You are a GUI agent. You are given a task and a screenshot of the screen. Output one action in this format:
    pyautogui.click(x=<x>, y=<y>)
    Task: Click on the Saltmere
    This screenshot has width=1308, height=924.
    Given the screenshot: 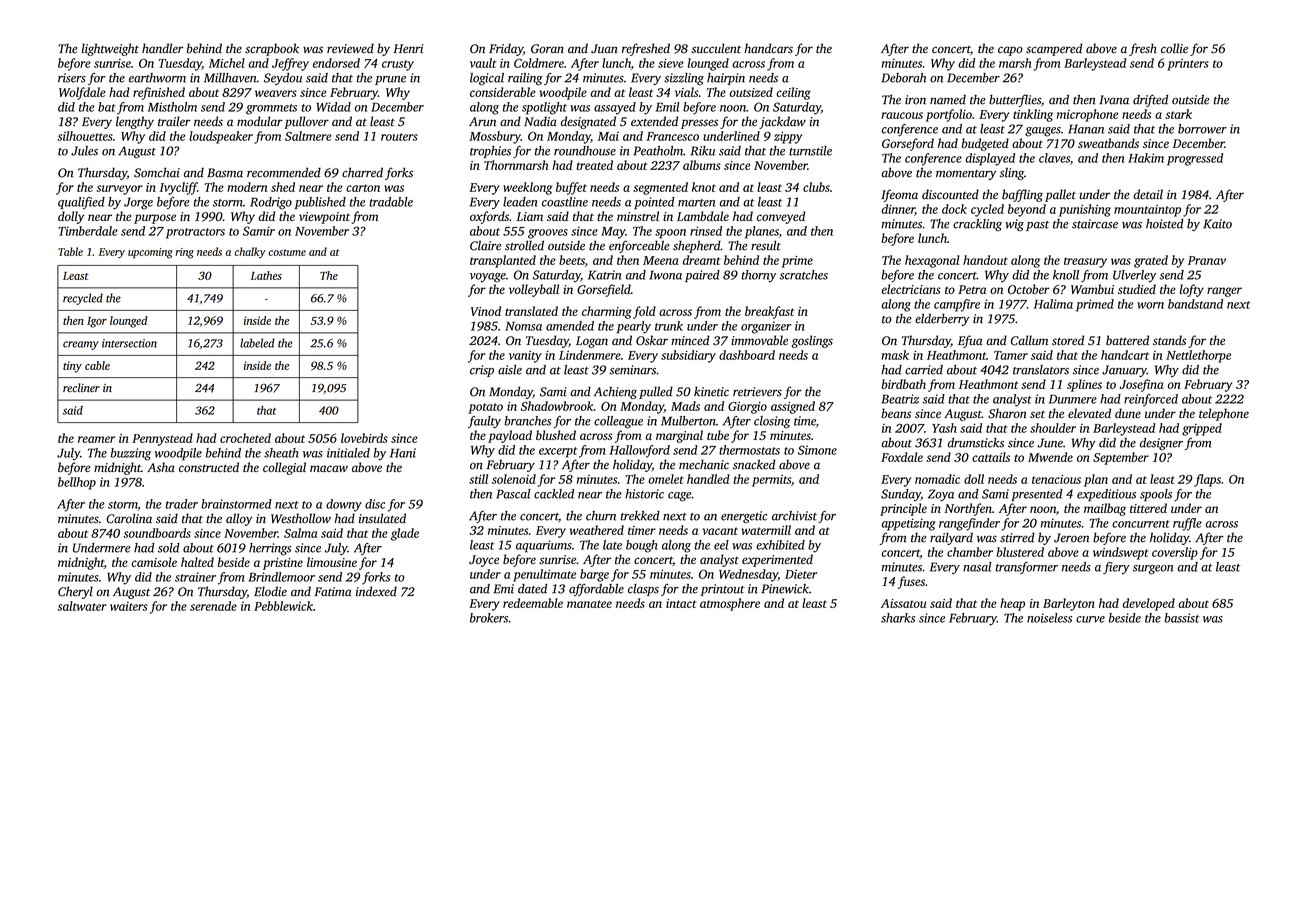 What is the action you would take?
    pyautogui.click(x=308, y=136)
